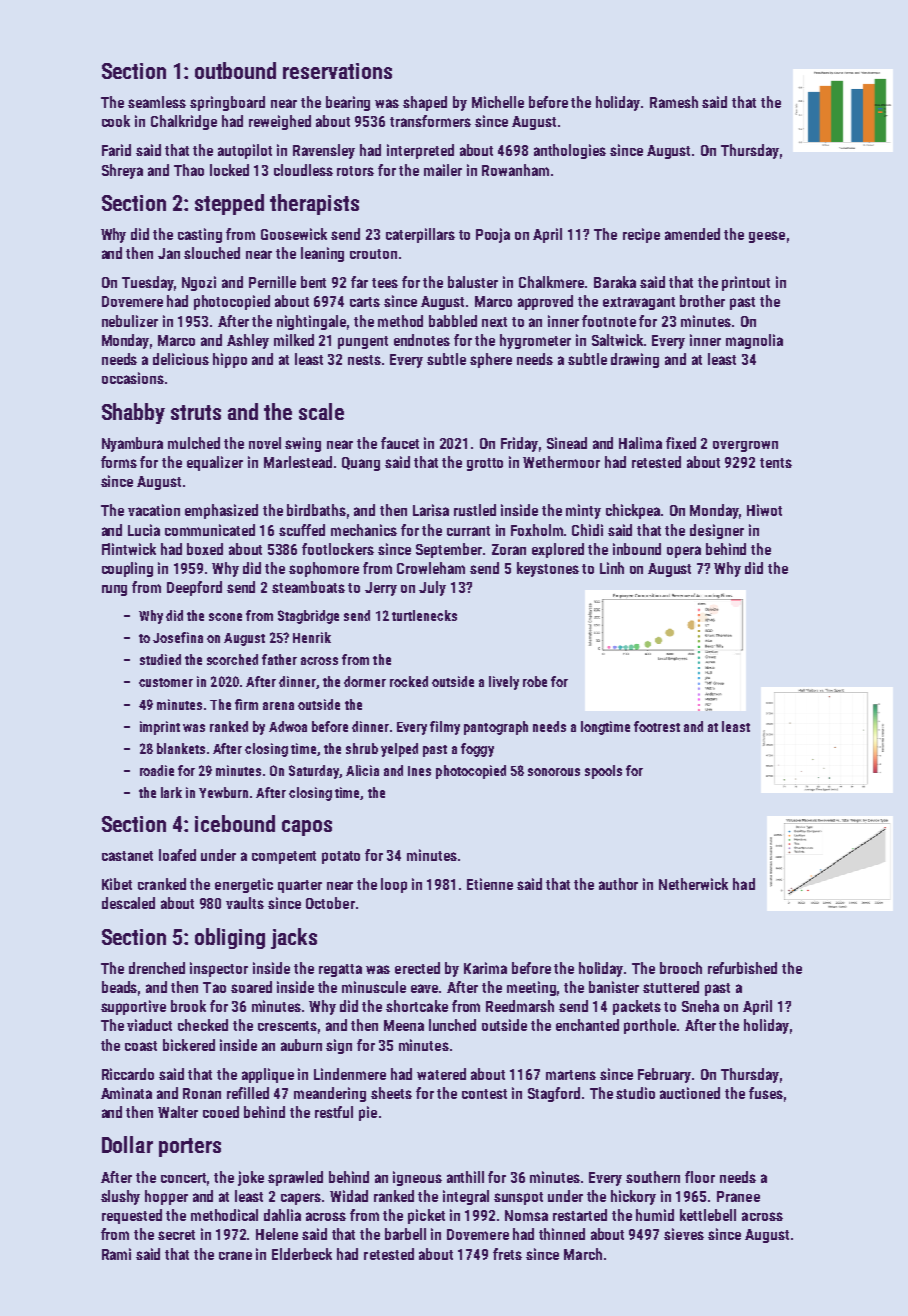  I want to click on anthologies, so click(570, 151).
